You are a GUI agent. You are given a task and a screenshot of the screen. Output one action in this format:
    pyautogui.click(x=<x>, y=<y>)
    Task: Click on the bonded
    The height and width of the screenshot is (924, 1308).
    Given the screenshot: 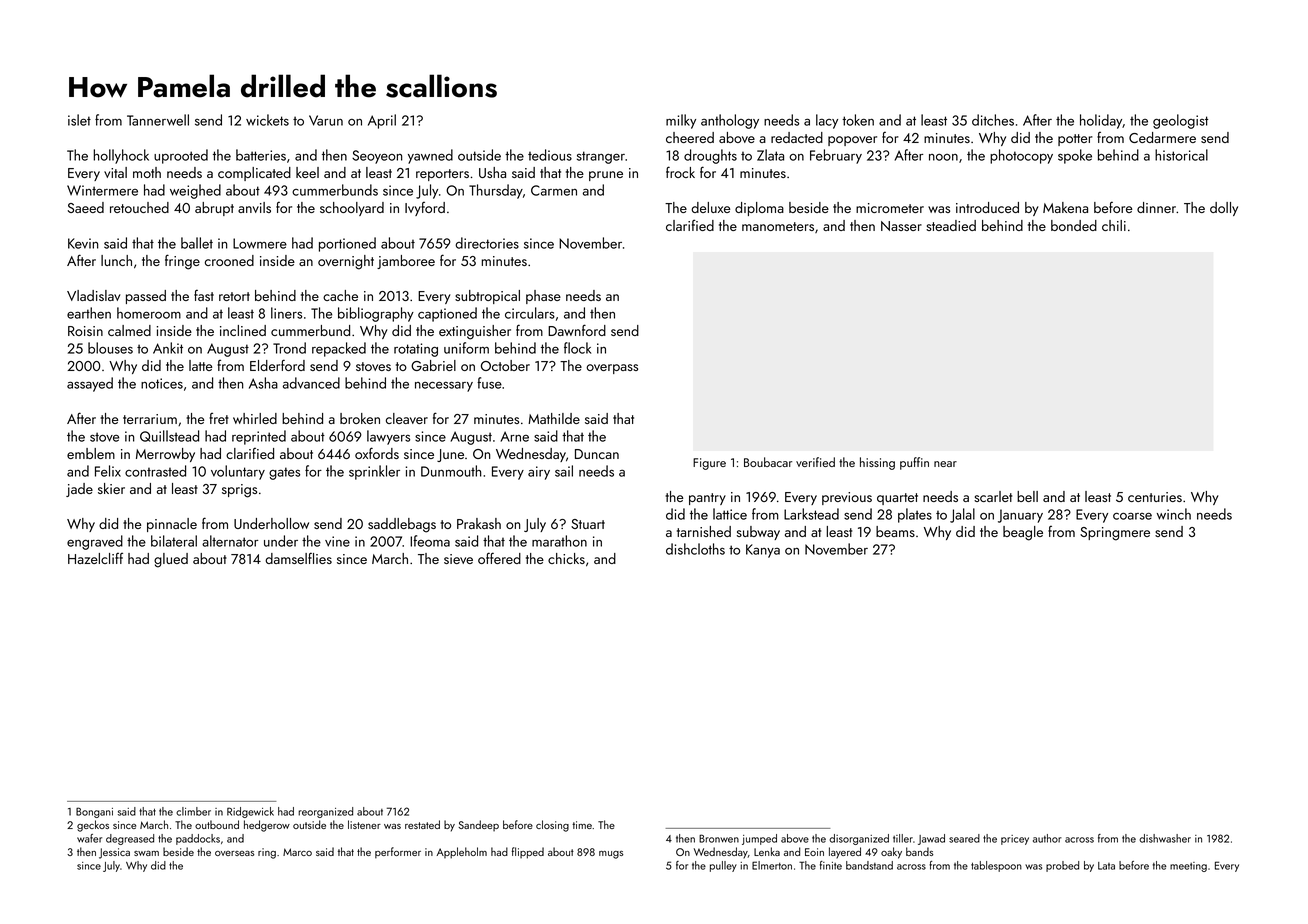 What is the action you would take?
    pyautogui.click(x=1074, y=225)
